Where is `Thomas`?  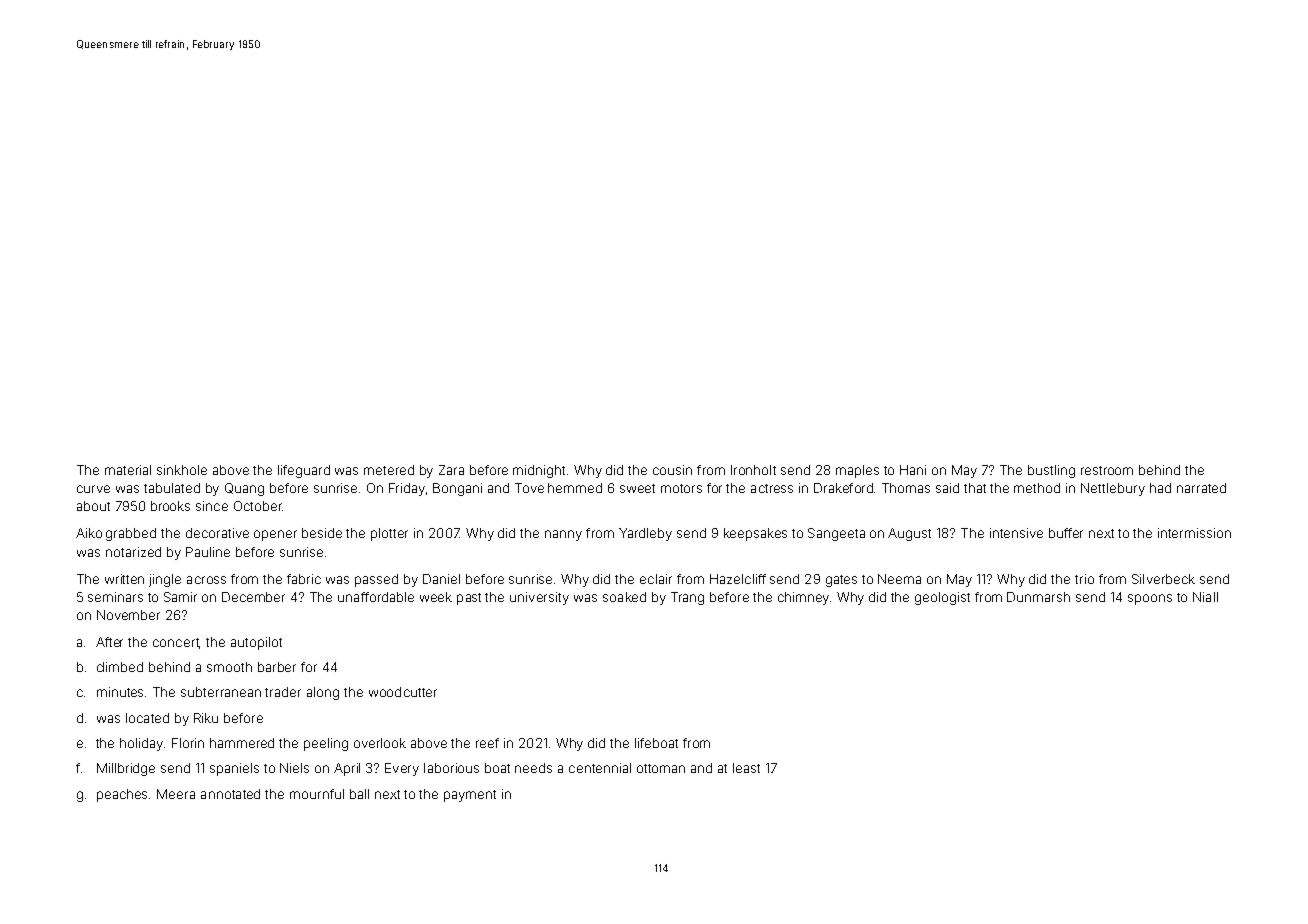
Thomas is located at coordinates (906, 488).
